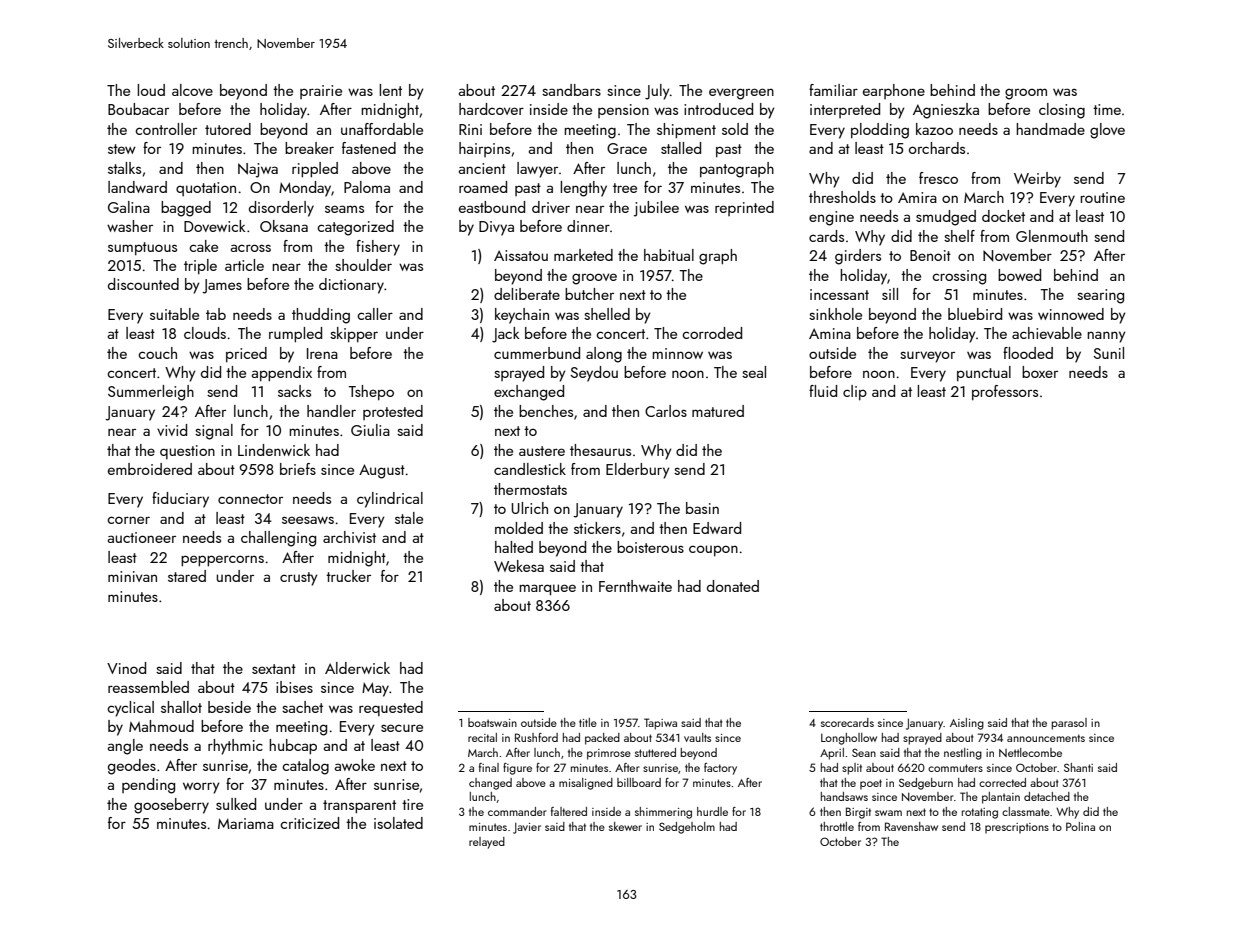 The height and width of the page is (952, 1233). What do you see at coordinates (687, 828) in the page?
I see `Sedgeholm` at bounding box center [687, 828].
